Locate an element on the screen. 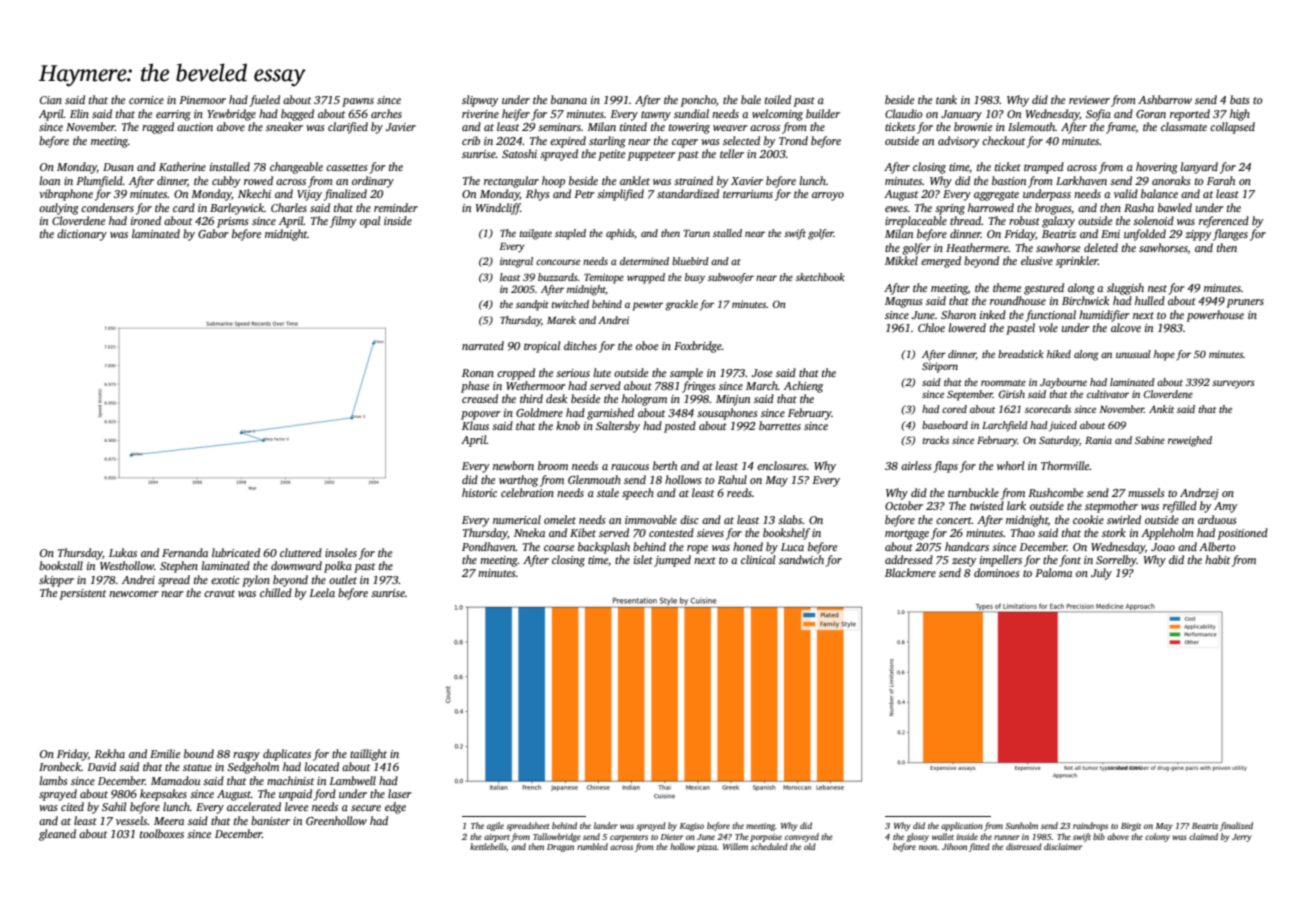  Jerry is located at coordinates (1242, 838).
